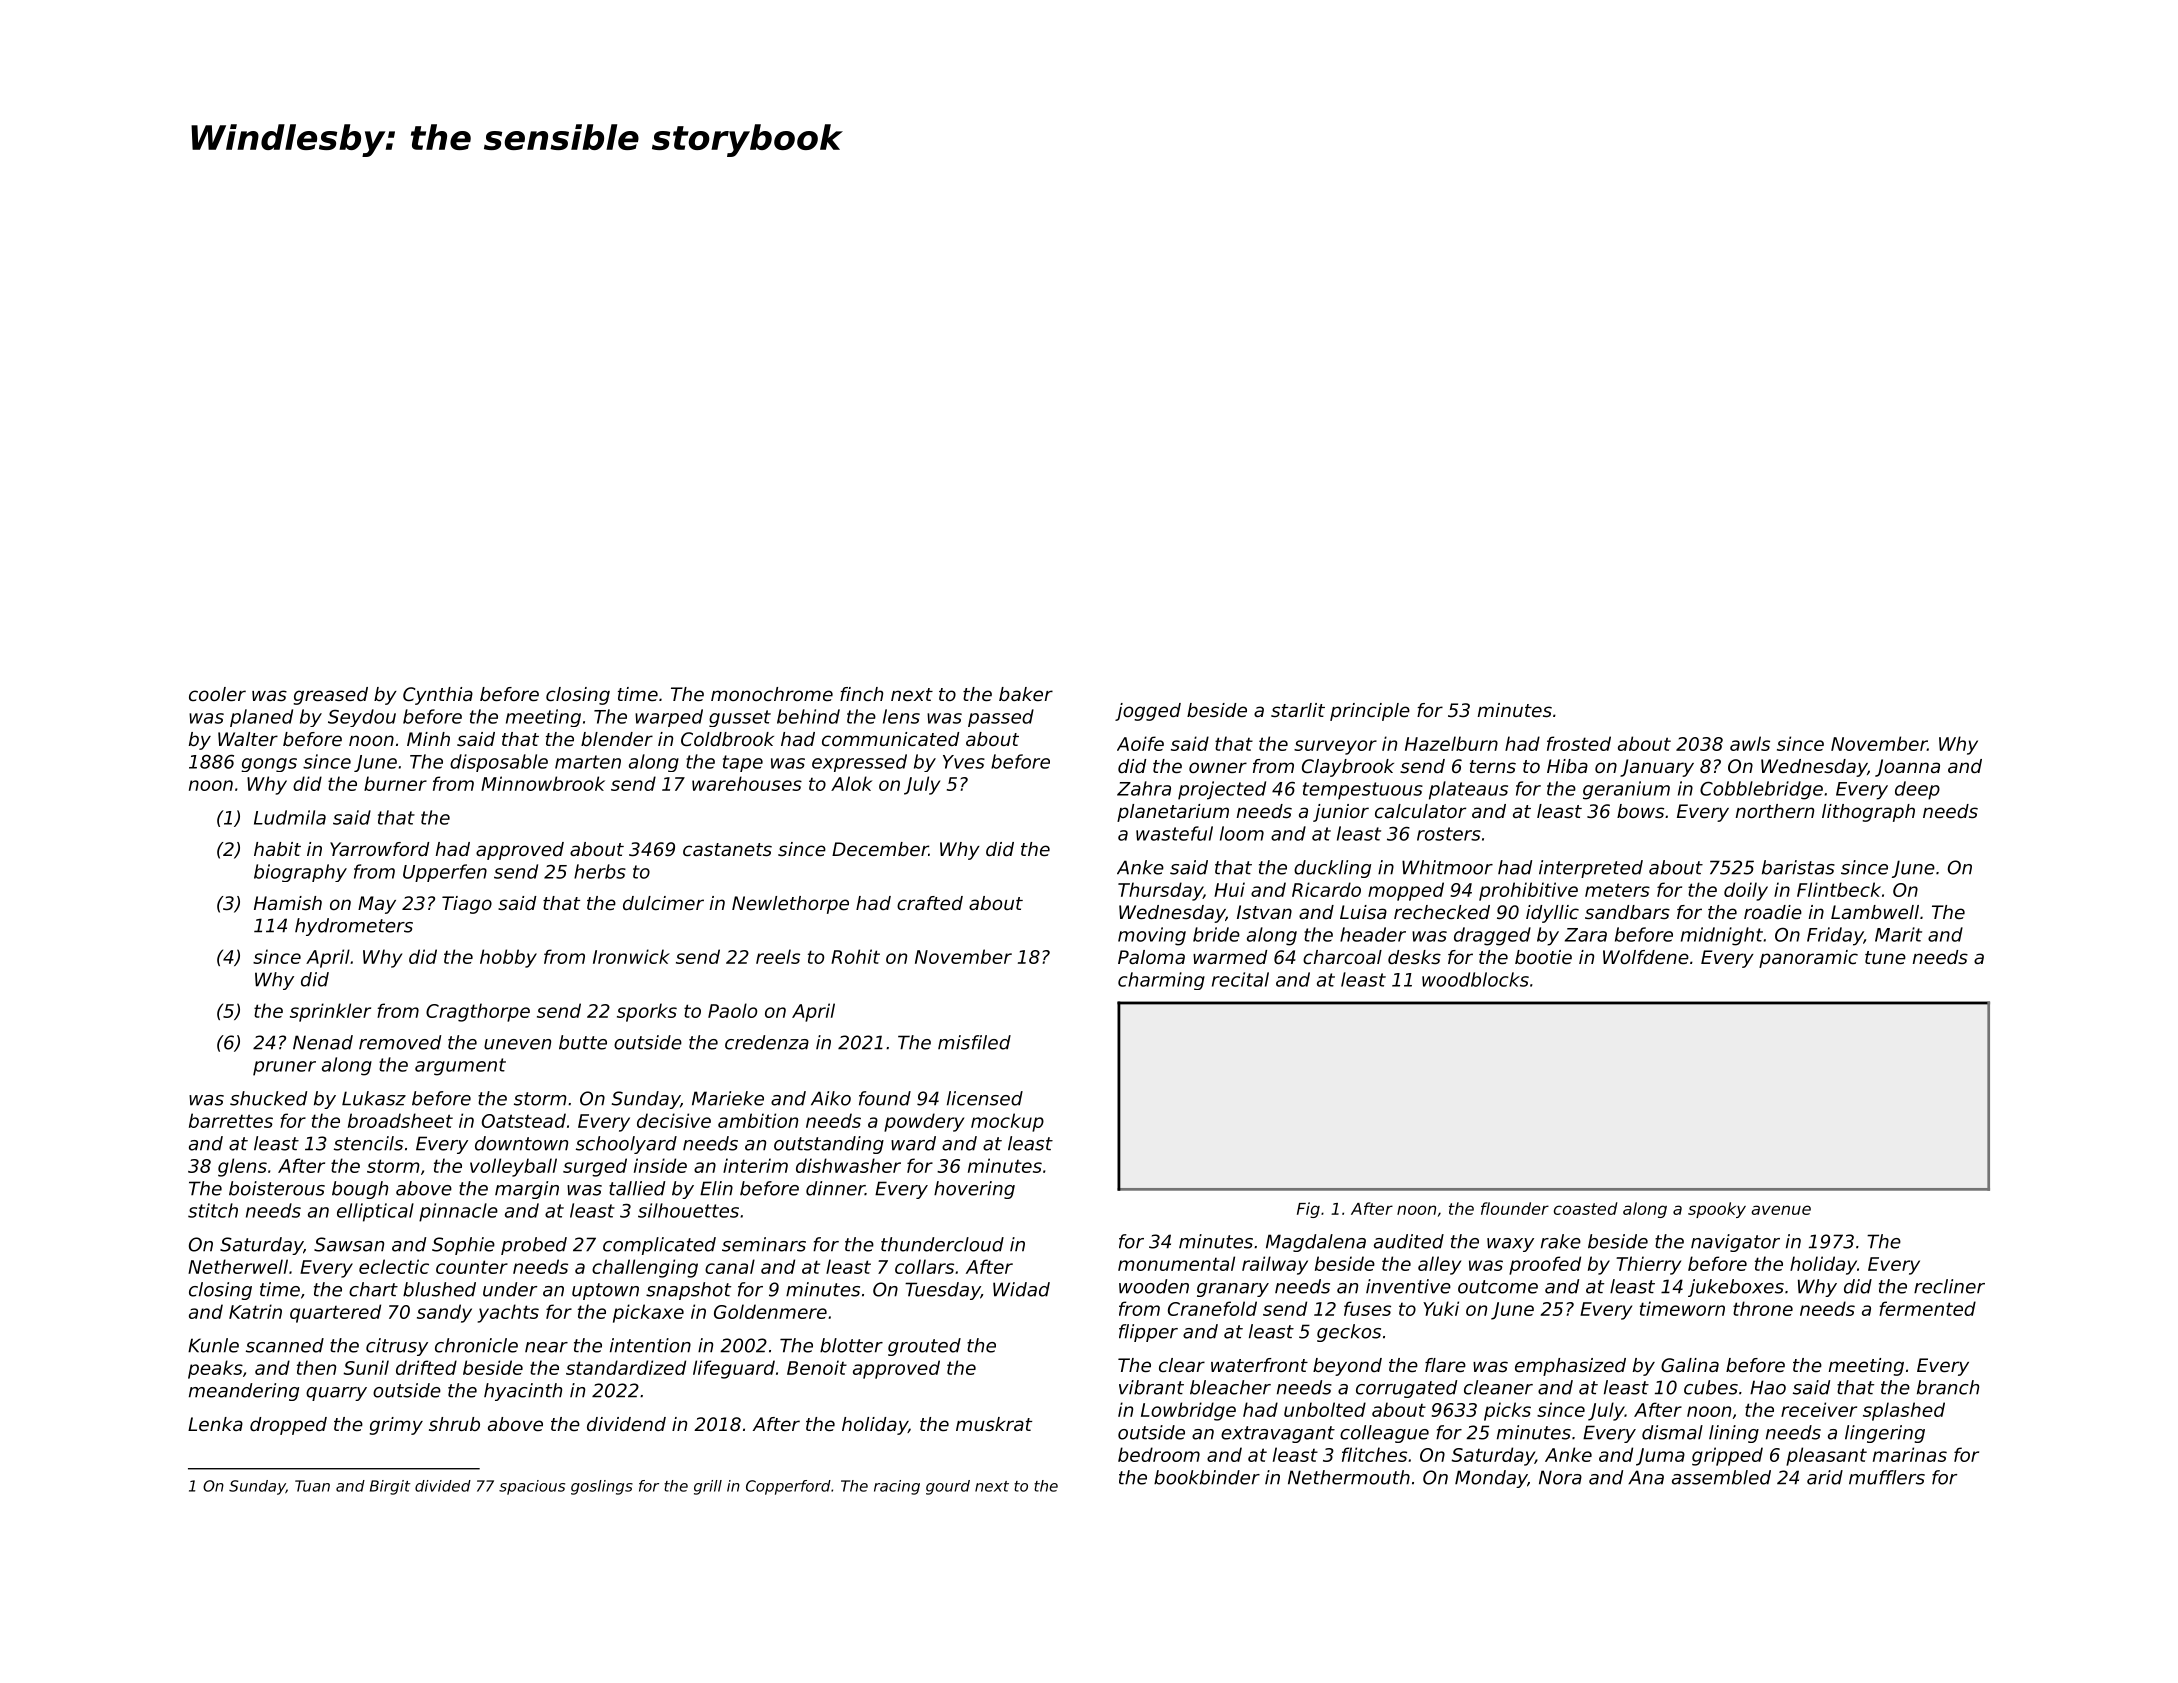  What do you see at coordinates (1325, 1409) in the page?
I see `unbolted` at bounding box center [1325, 1409].
